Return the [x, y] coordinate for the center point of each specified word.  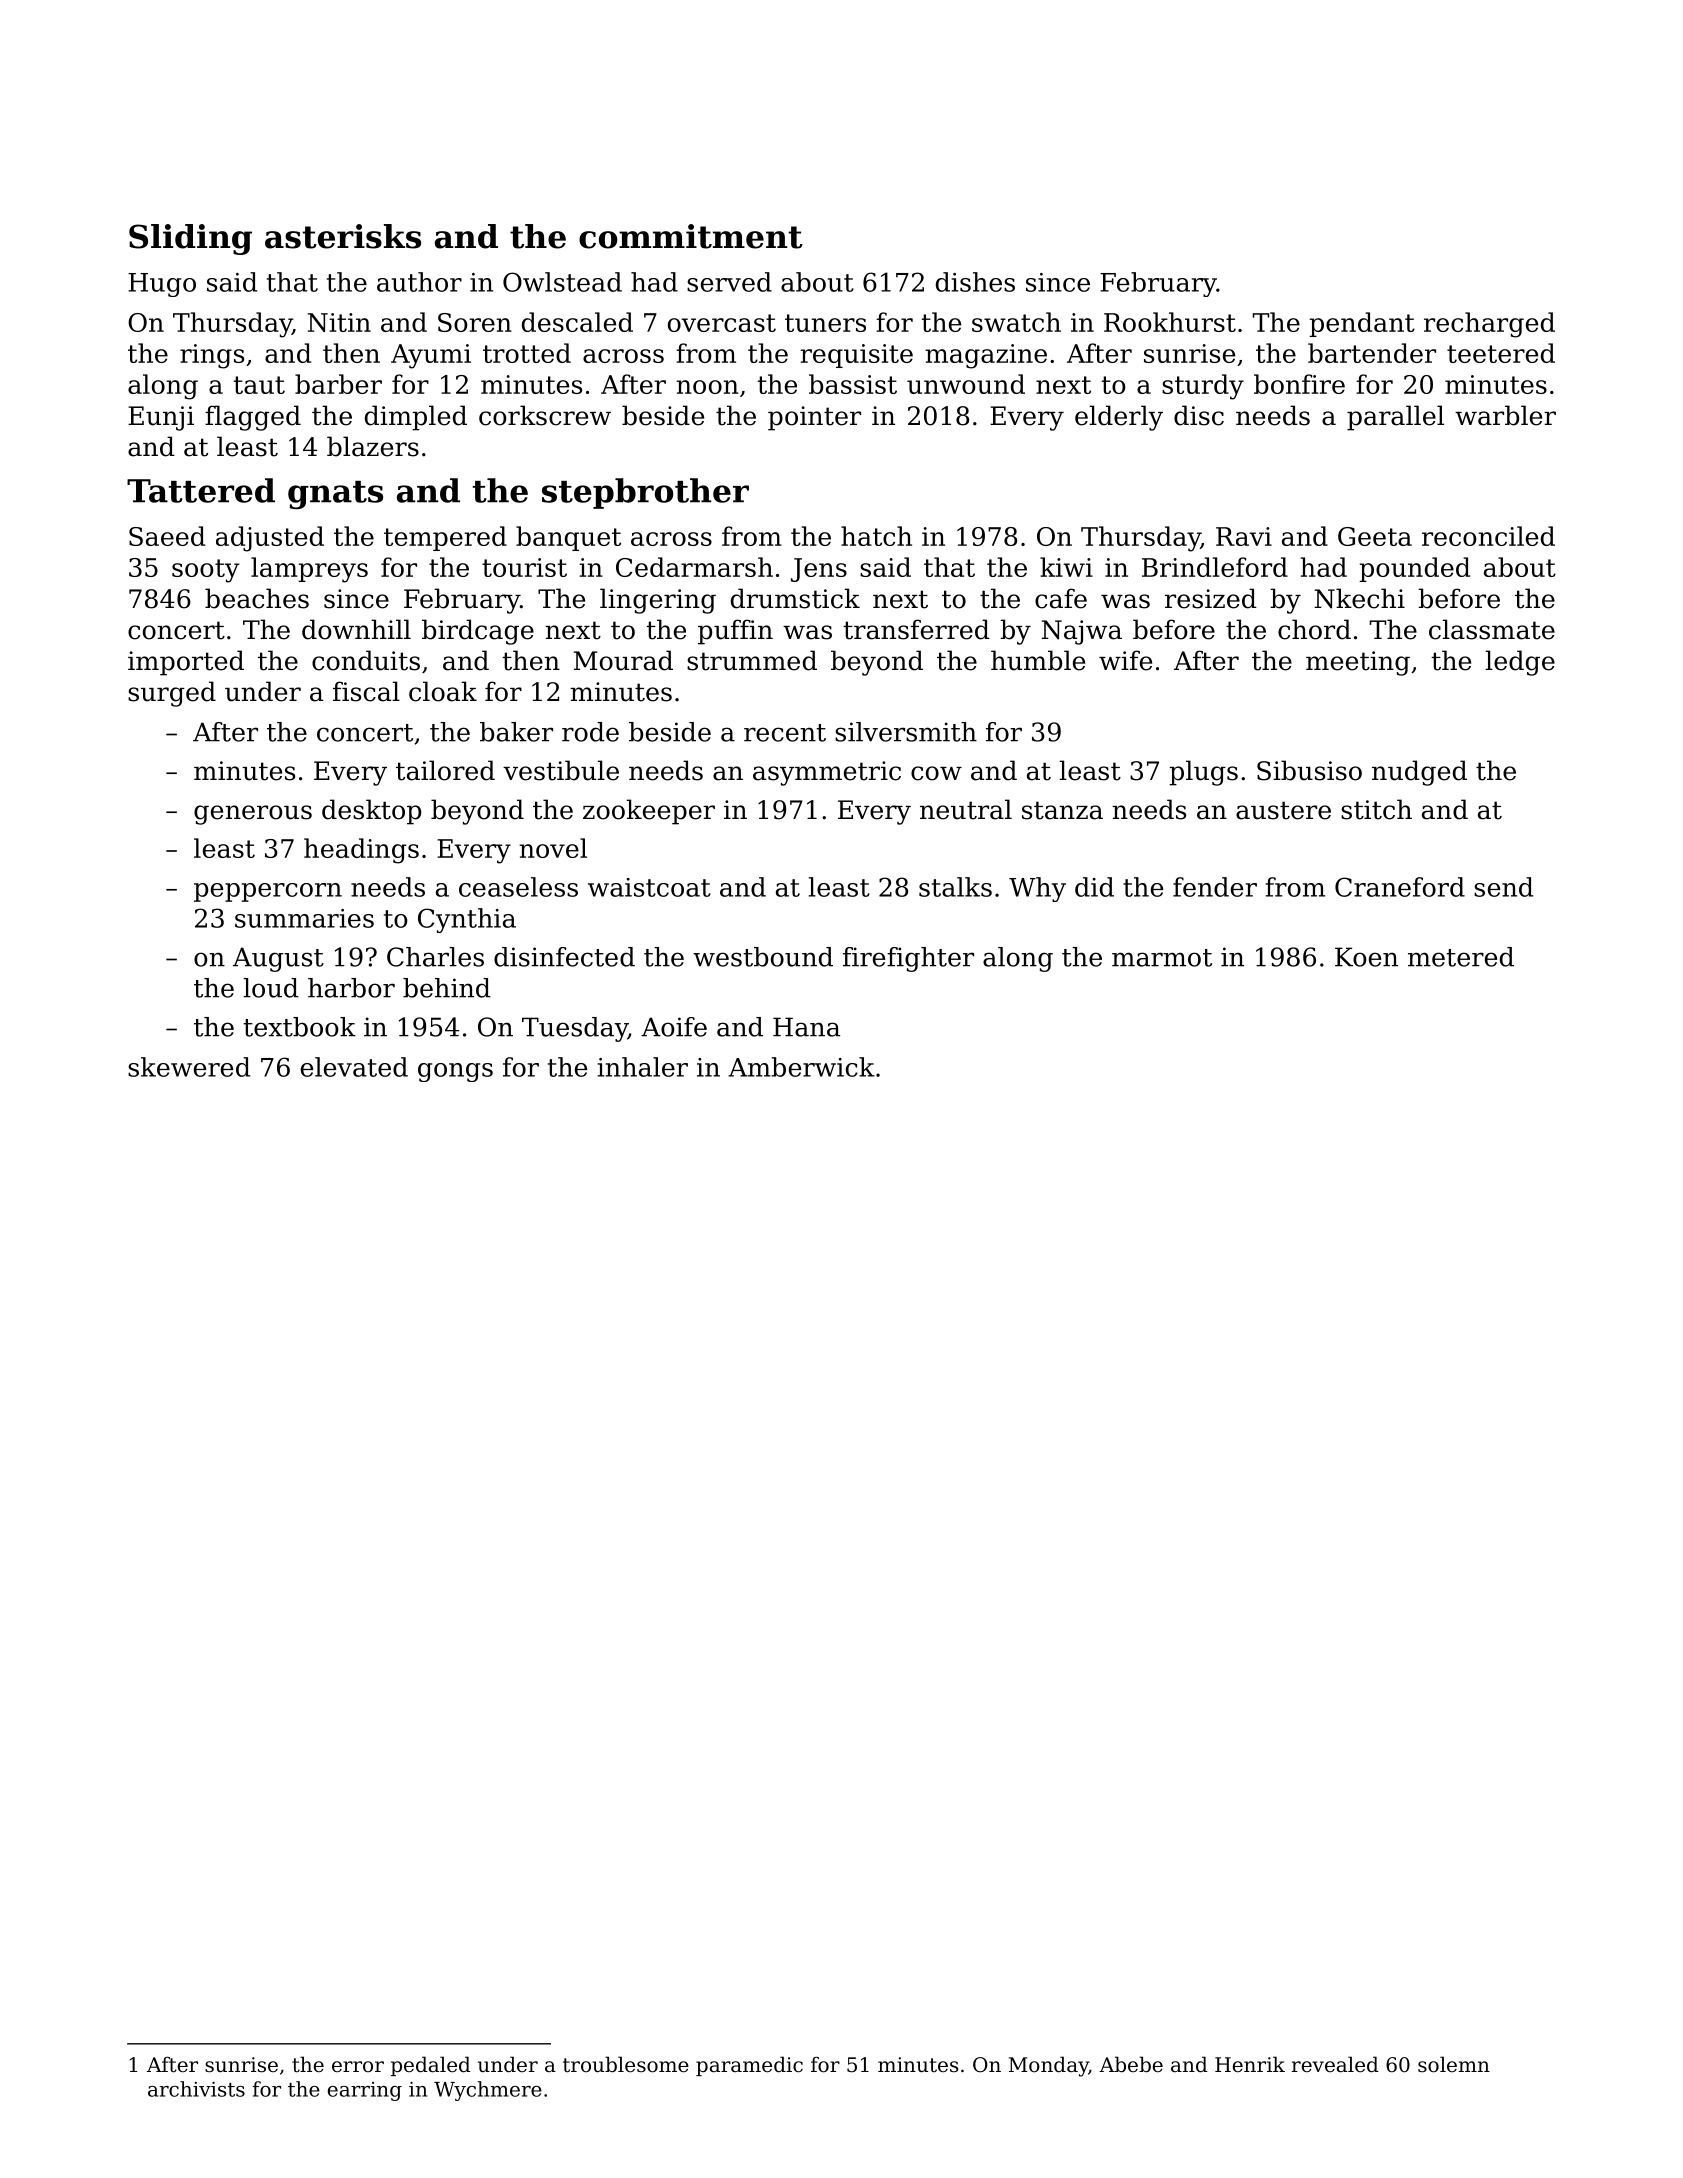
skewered [189, 1067]
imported [186, 663]
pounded [1414, 569]
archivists [196, 2089]
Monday [1049, 2066]
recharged [1489, 325]
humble [1038, 660]
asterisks [343, 236]
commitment [691, 236]
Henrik [1250, 2064]
